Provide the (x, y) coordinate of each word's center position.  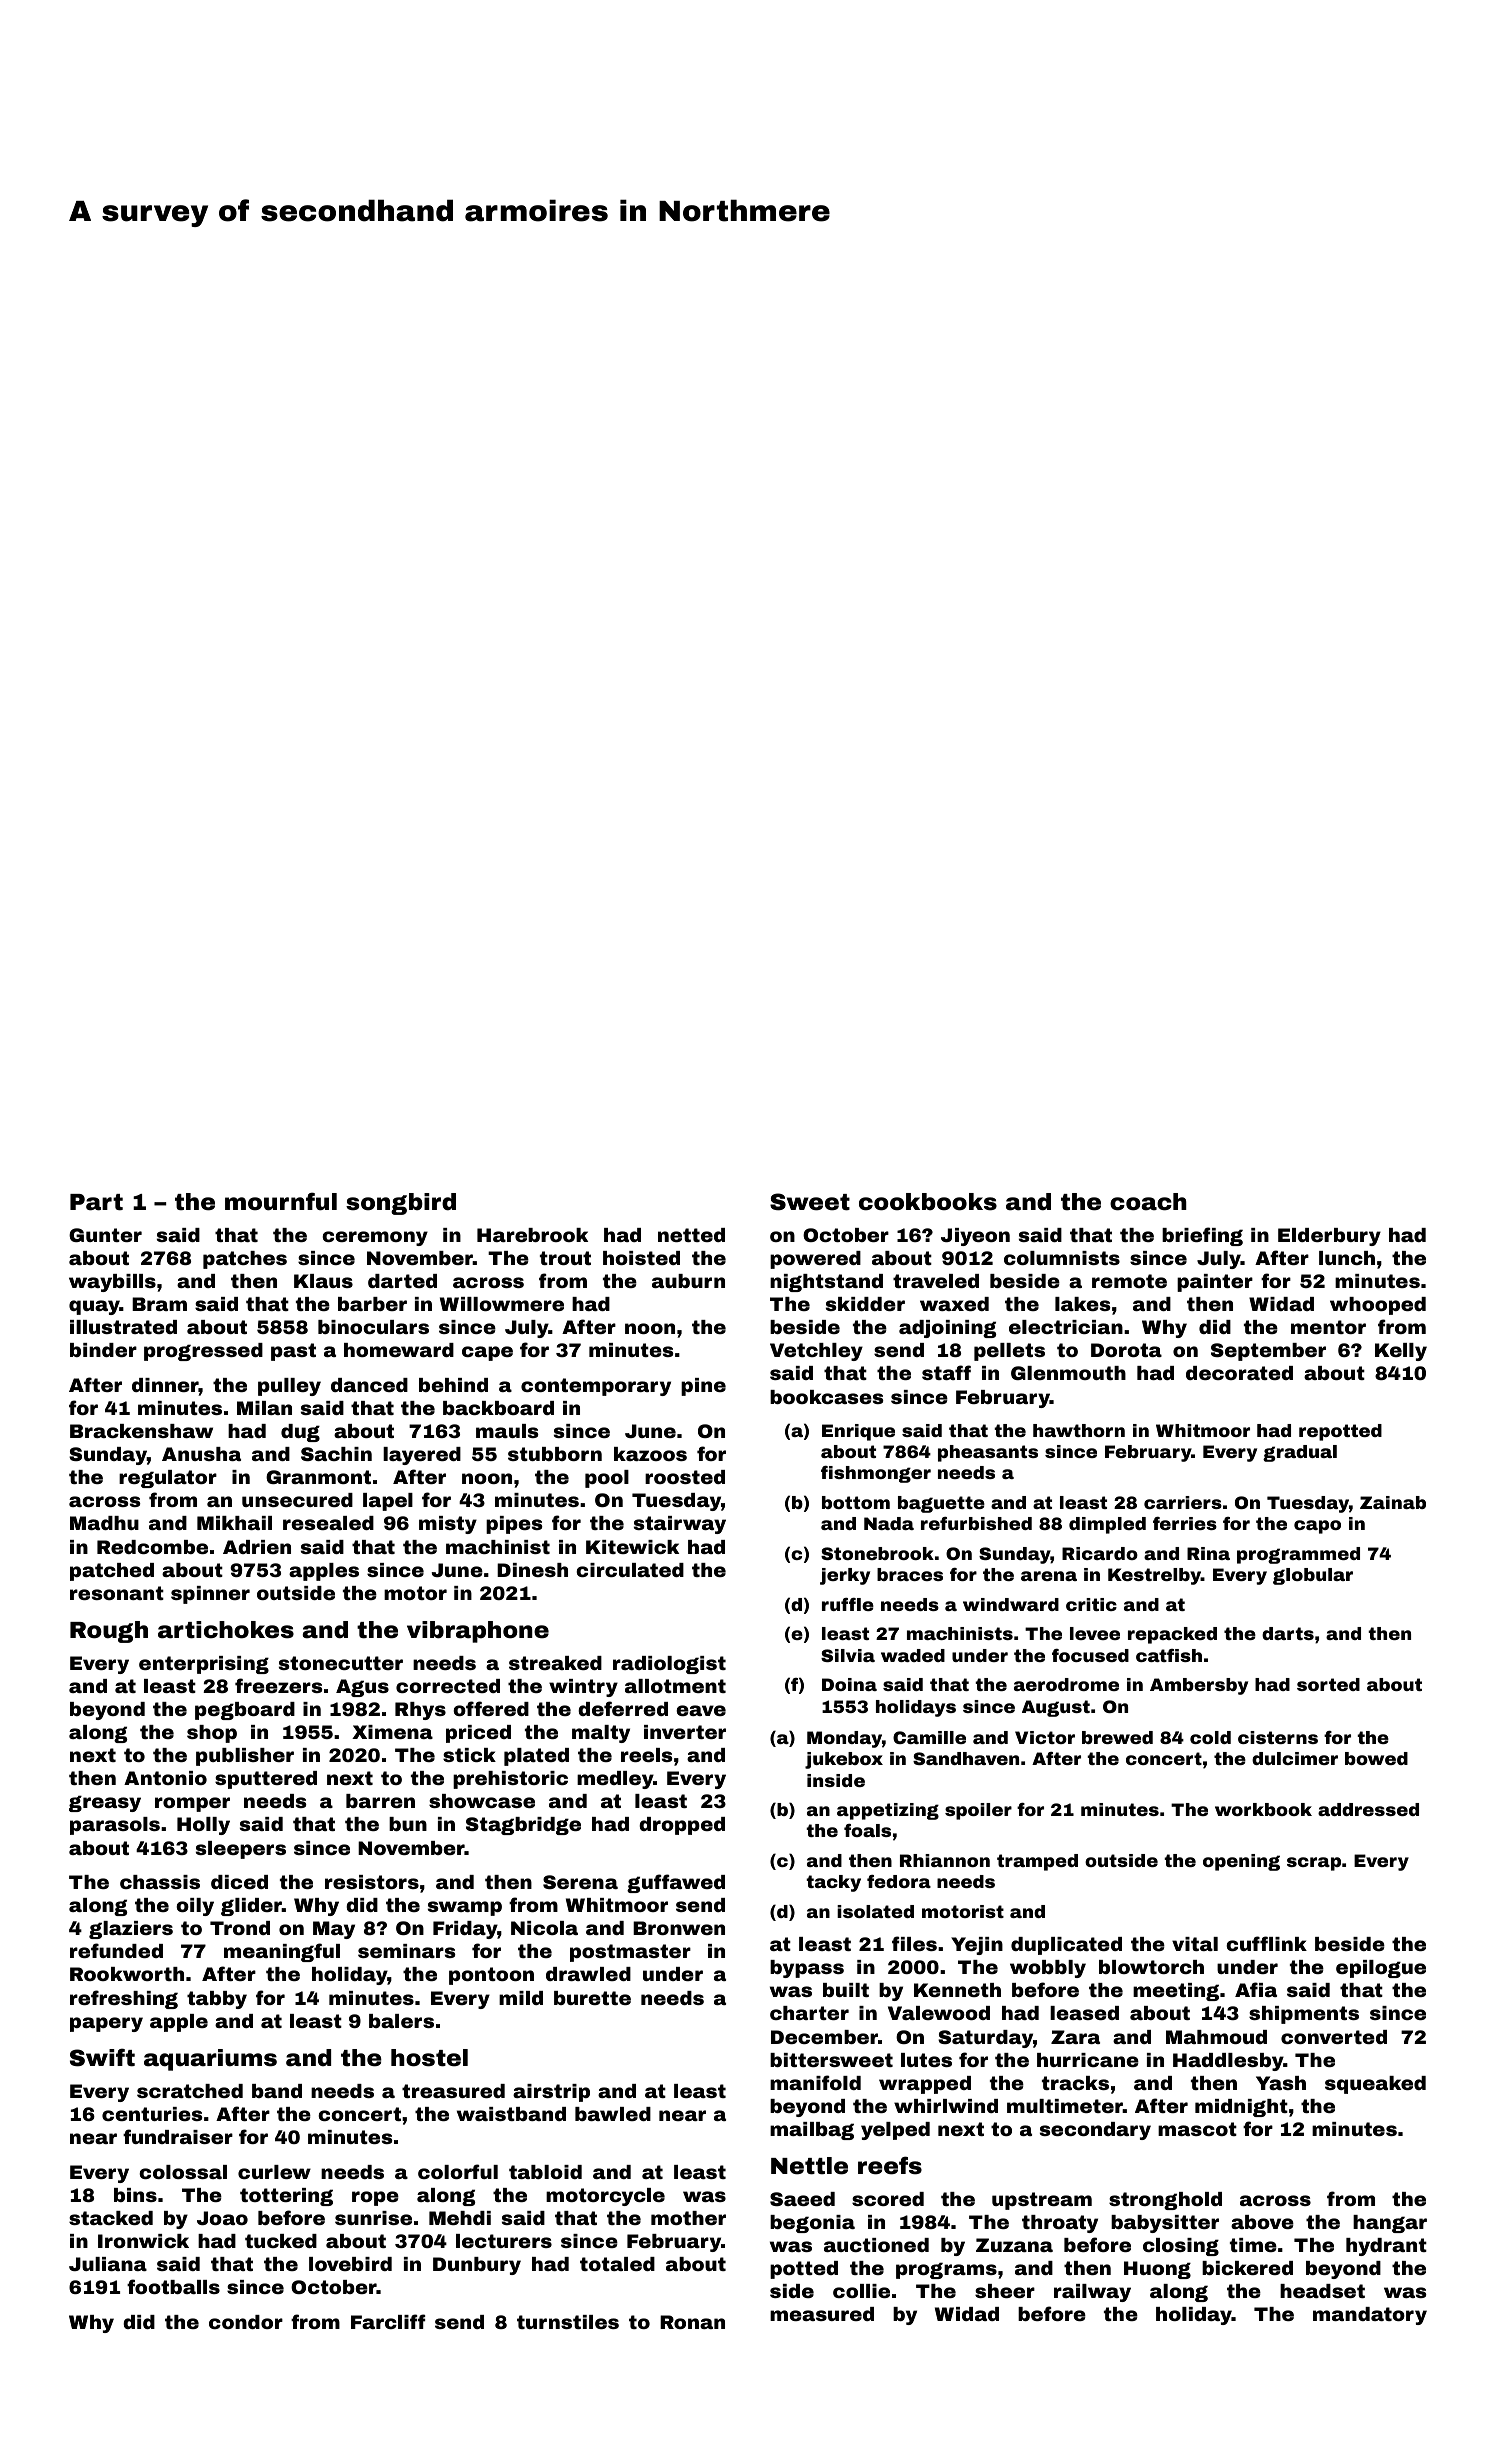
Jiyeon (975, 1237)
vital (1195, 1944)
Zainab (1393, 1502)
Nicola (544, 1928)
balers (401, 2021)
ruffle (848, 1604)
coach (1148, 1202)
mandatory (1370, 2316)
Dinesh (532, 1570)
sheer (1005, 2291)
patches (245, 1260)
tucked (281, 2241)
